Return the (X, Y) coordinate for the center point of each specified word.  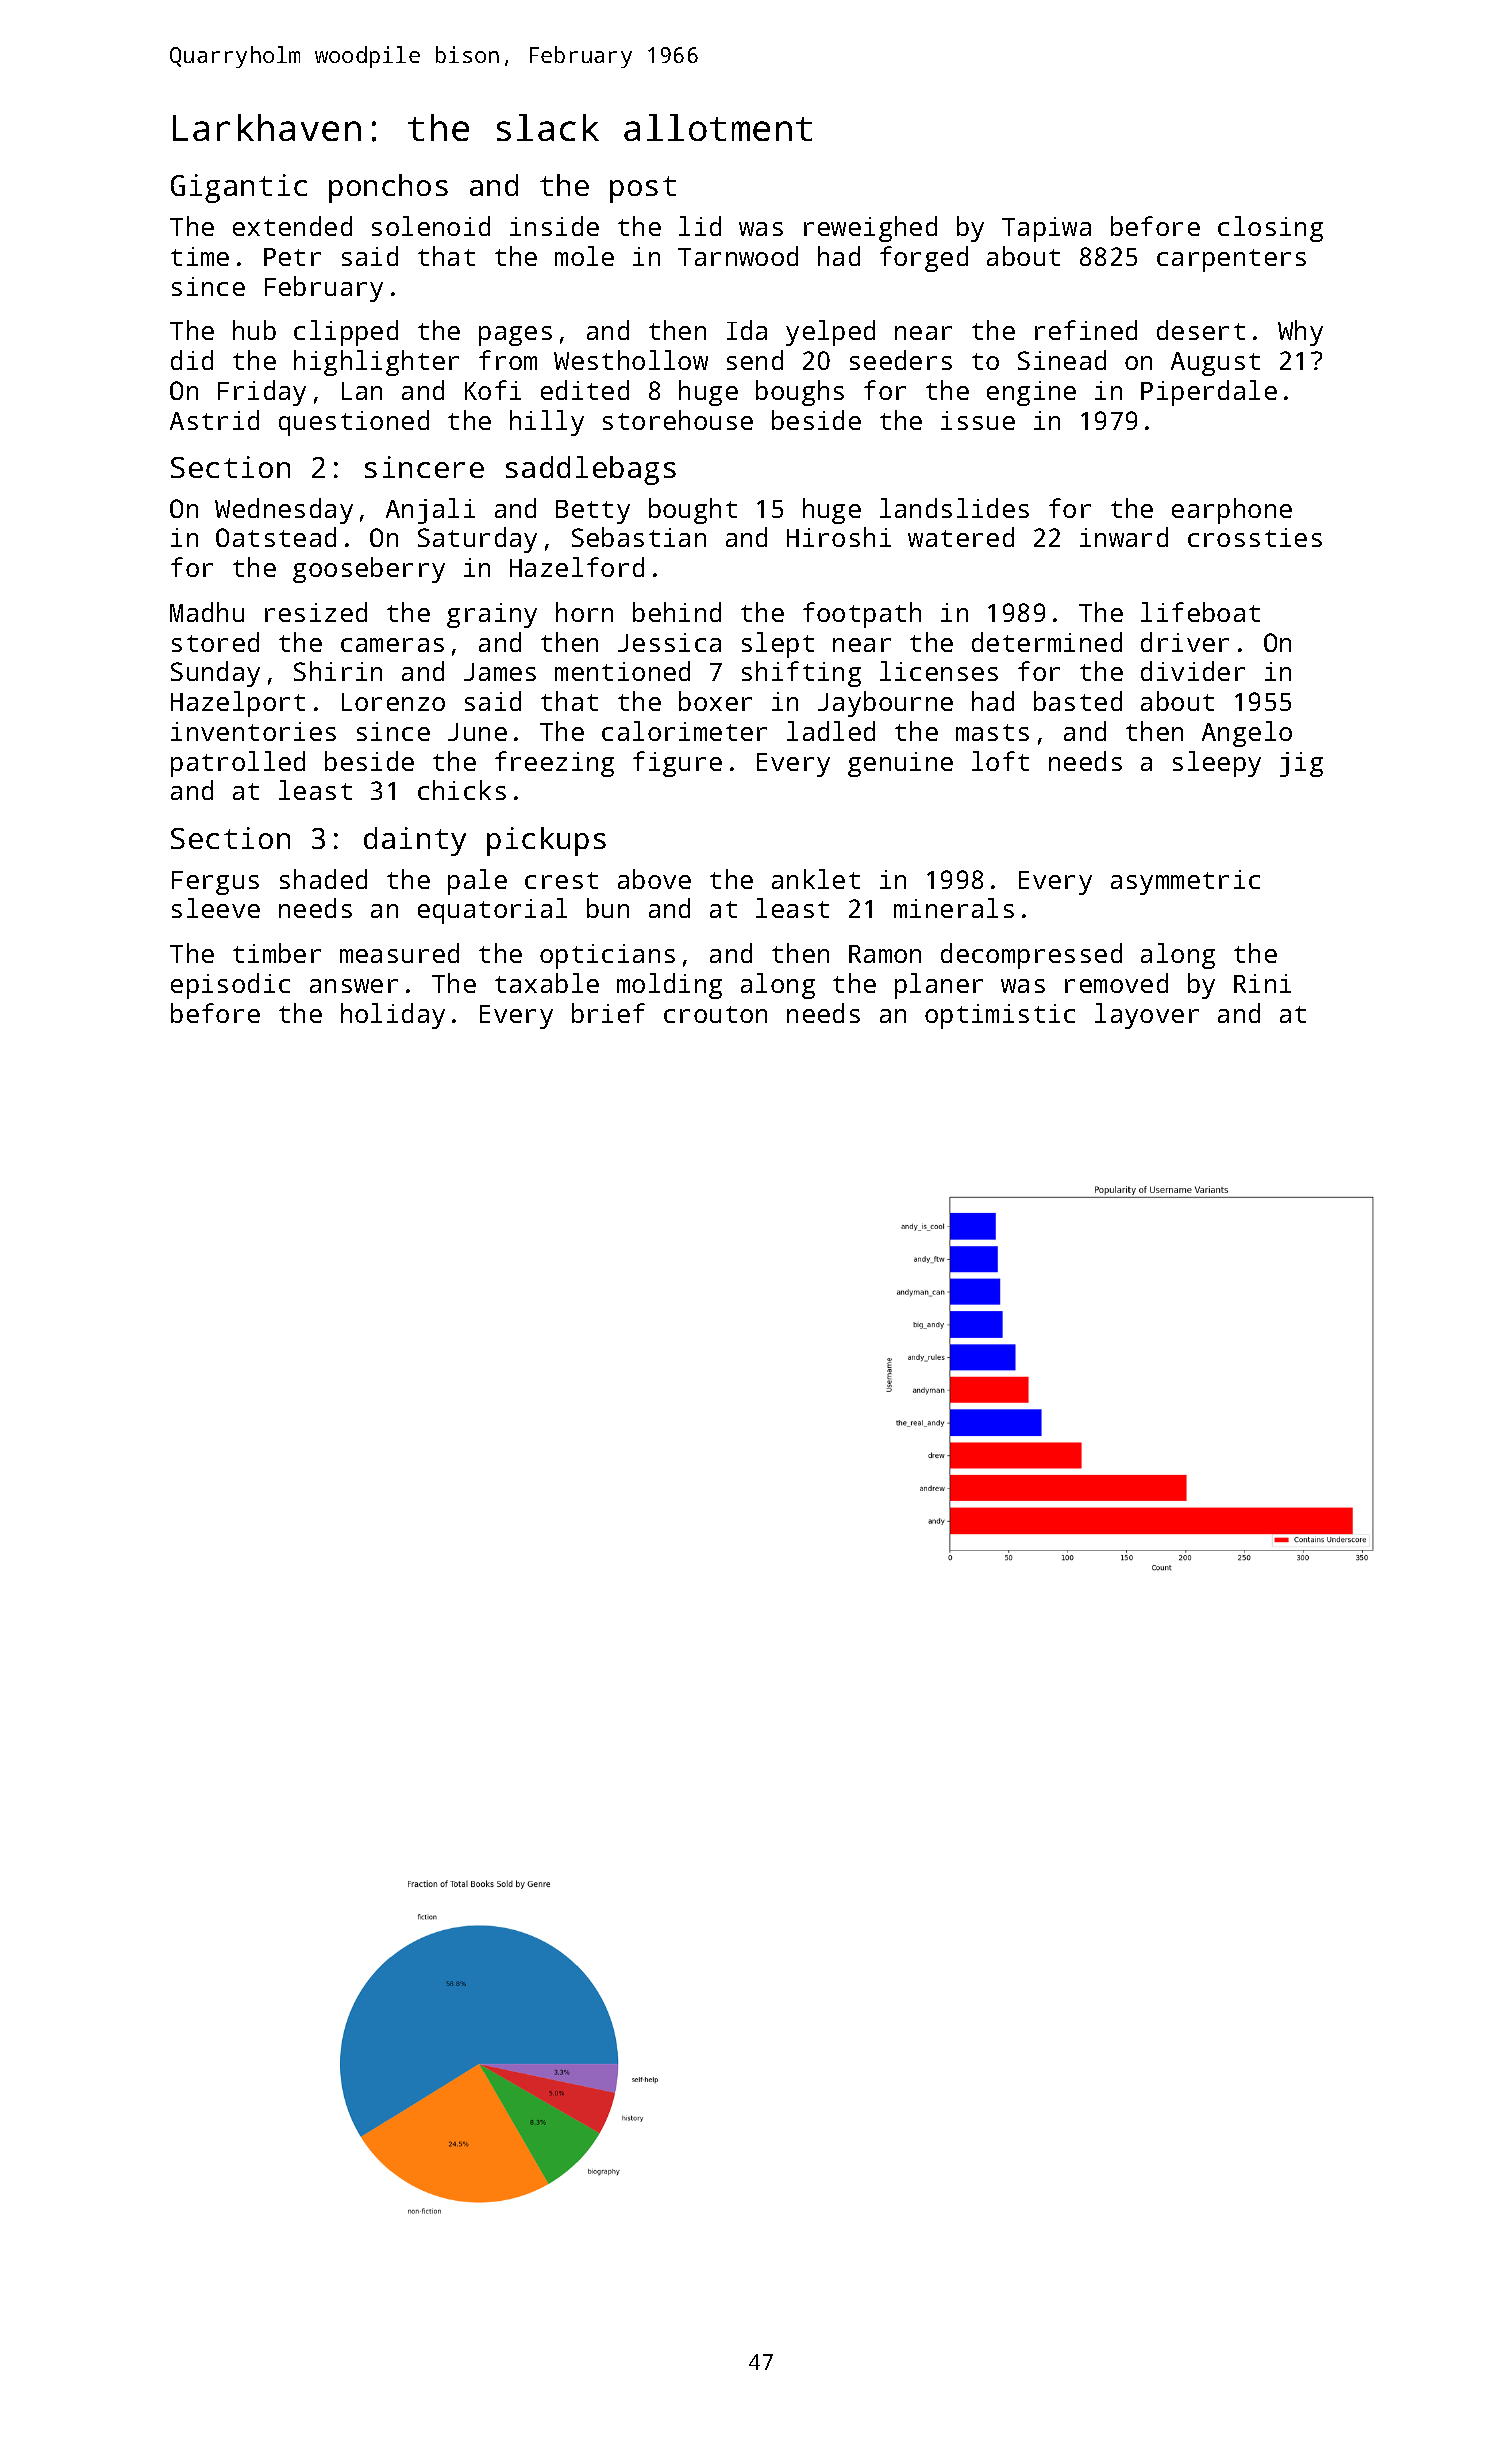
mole (584, 256)
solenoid (431, 226)
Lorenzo (393, 702)
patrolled (238, 764)
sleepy (1217, 764)
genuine (900, 764)
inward (1124, 537)
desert (1201, 330)
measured (399, 953)
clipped (346, 333)
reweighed (870, 229)
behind (677, 612)
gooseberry (369, 570)
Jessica (669, 642)
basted (1078, 701)
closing (1270, 229)
